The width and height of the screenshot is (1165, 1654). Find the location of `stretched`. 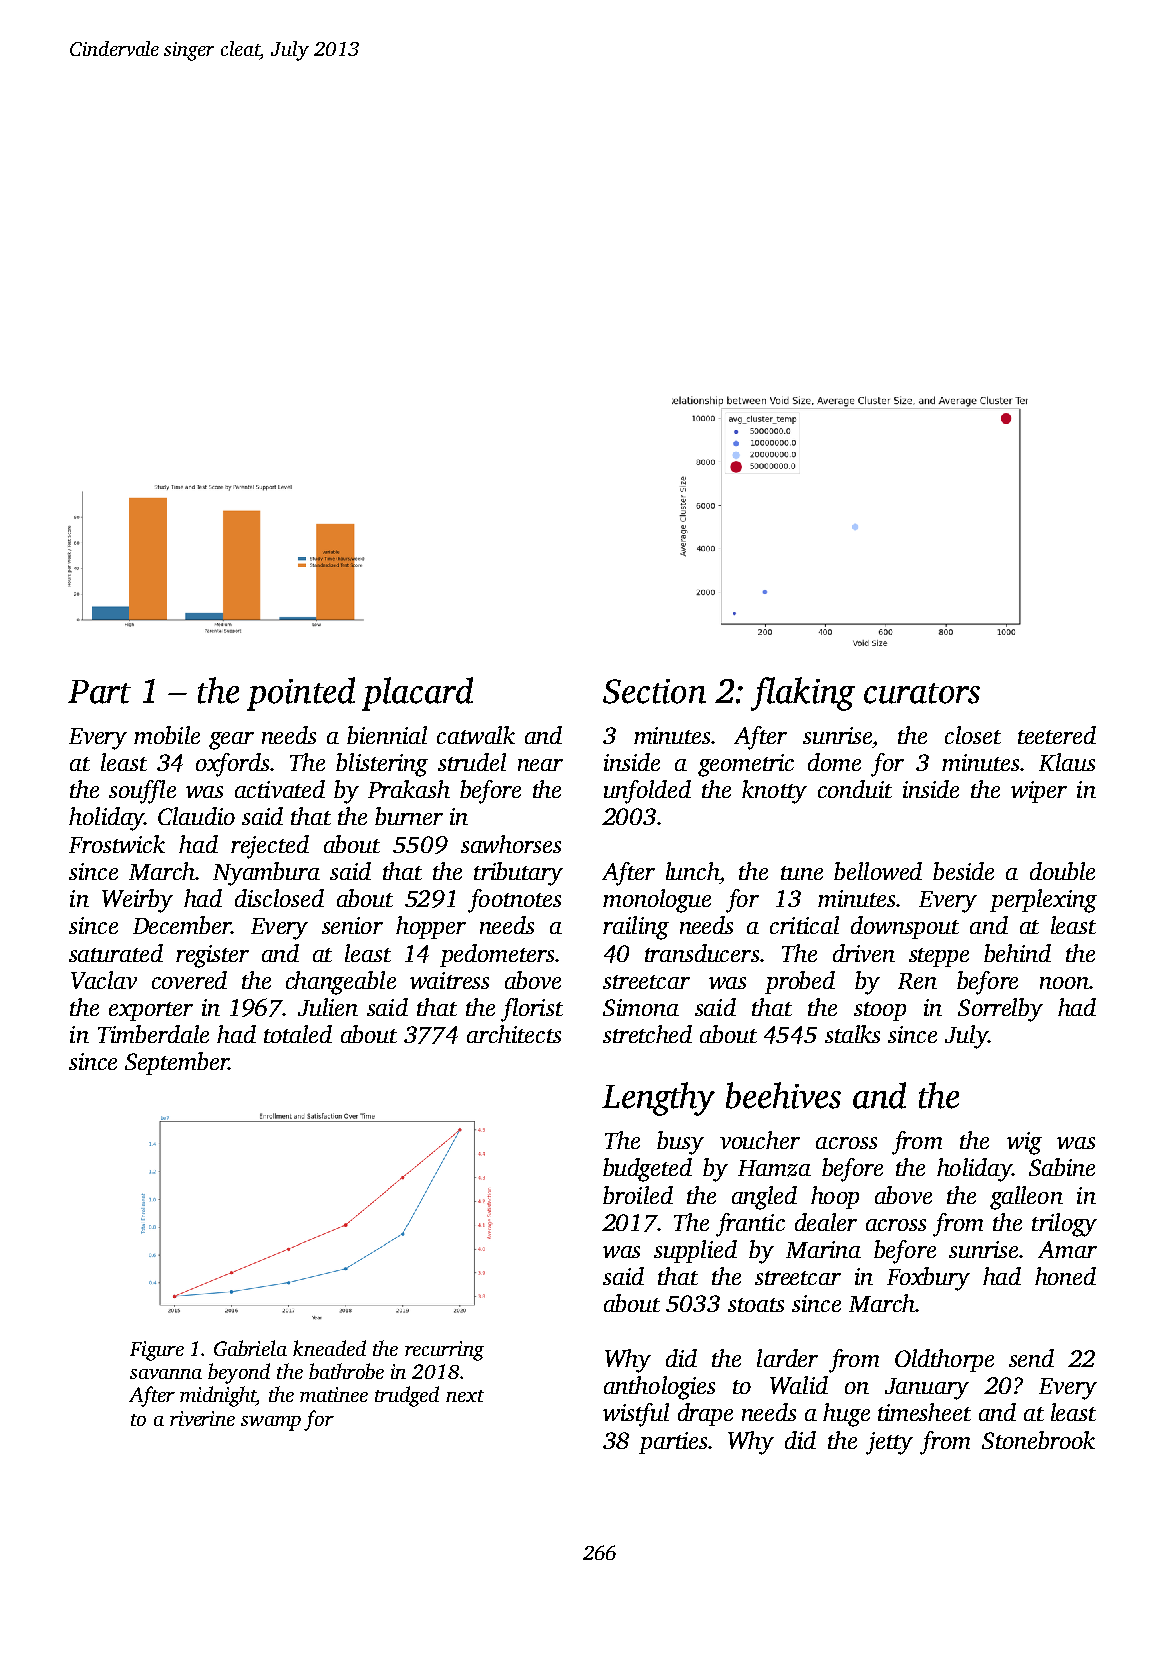

stretched is located at coordinates (647, 1034).
